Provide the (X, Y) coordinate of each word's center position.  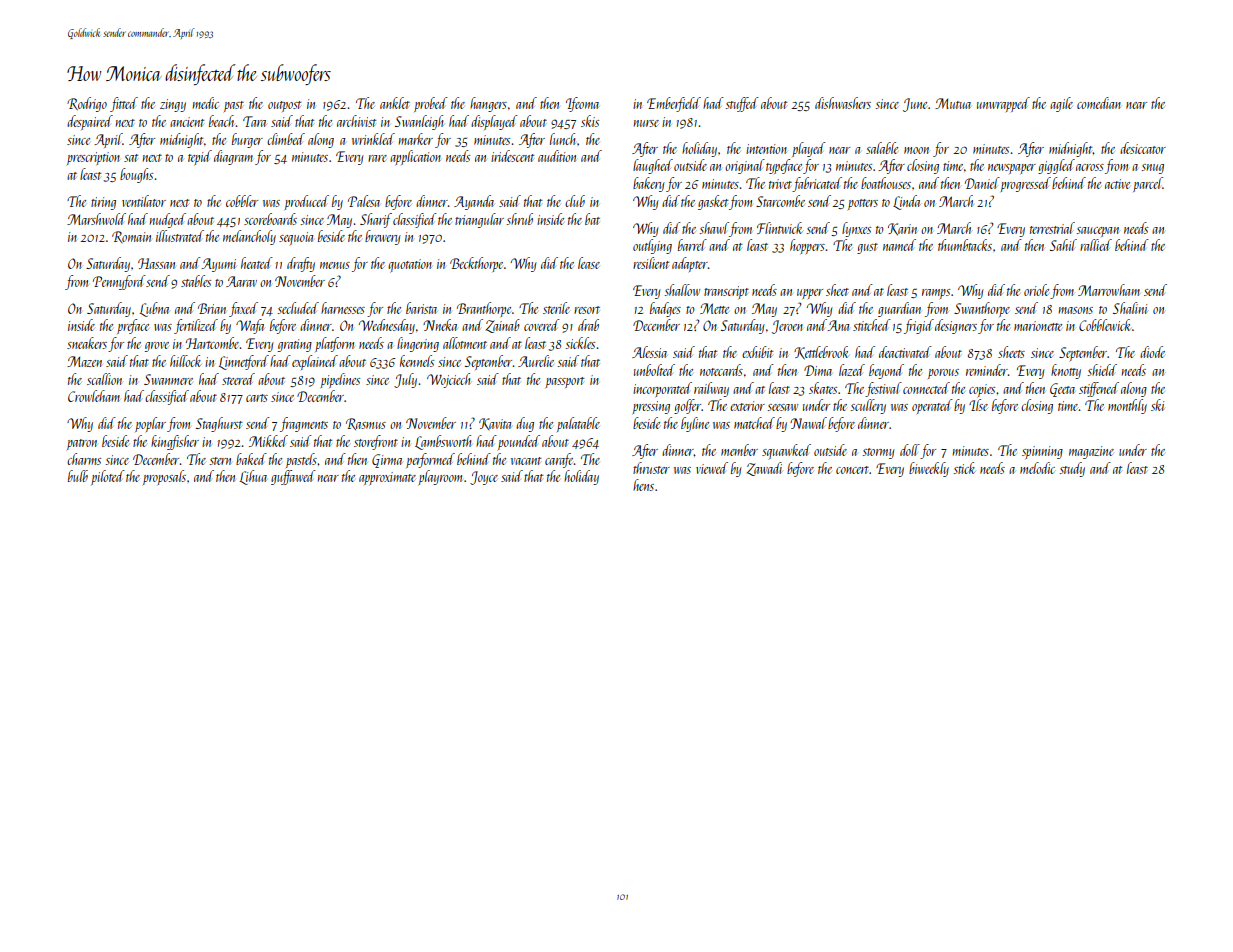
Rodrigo (87, 104)
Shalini (1130, 308)
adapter (690, 264)
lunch (563, 139)
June (915, 105)
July (405, 380)
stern (220, 461)
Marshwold (96, 219)
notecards (721, 370)
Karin (902, 229)
